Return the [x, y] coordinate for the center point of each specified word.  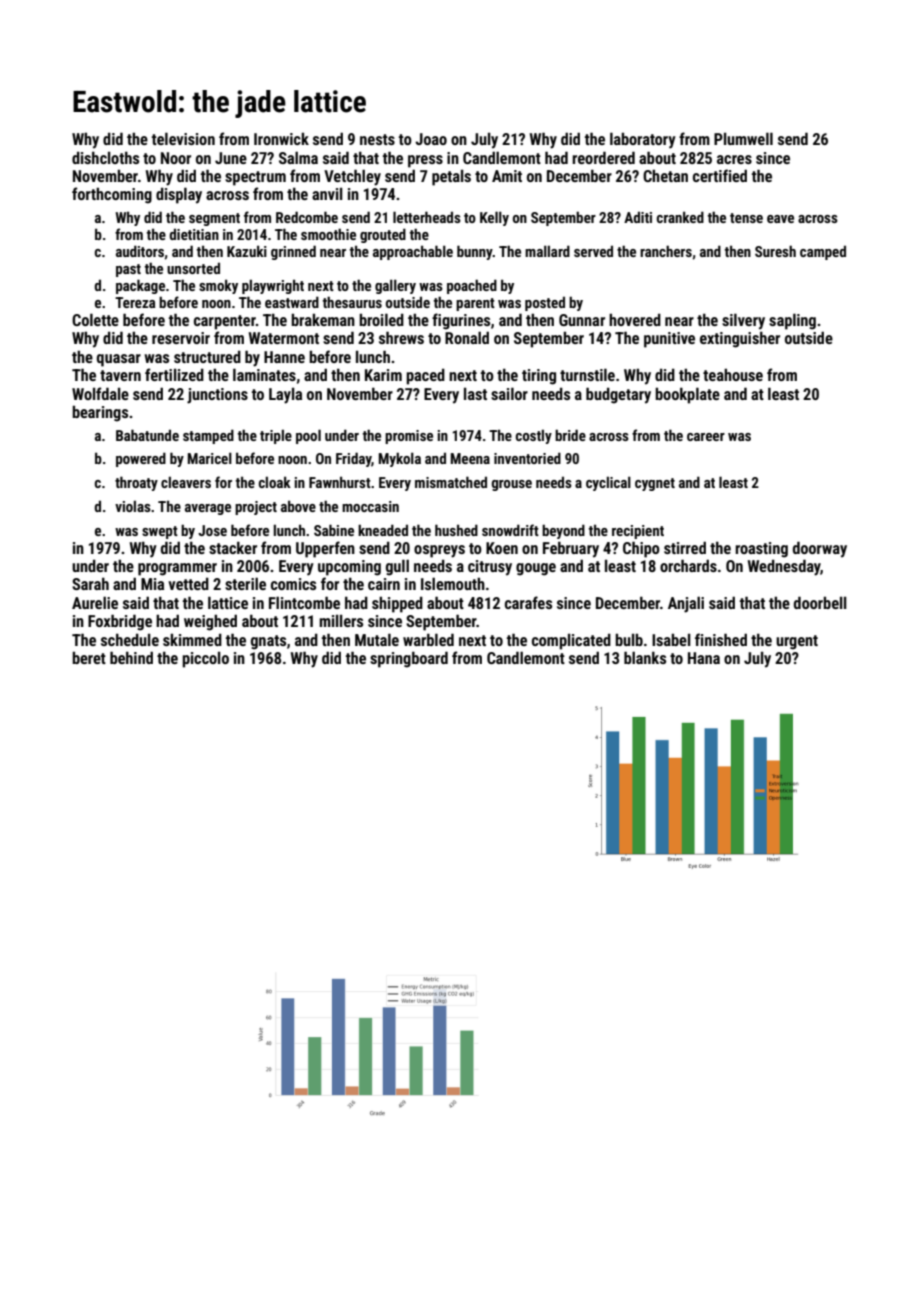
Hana [704, 658]
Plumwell [743, 138]
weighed [210, 622]
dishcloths [105, 157]
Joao [431, 139]
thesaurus [352, 302]
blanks [645, 657]
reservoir [181, 338]
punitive [669, 340]
